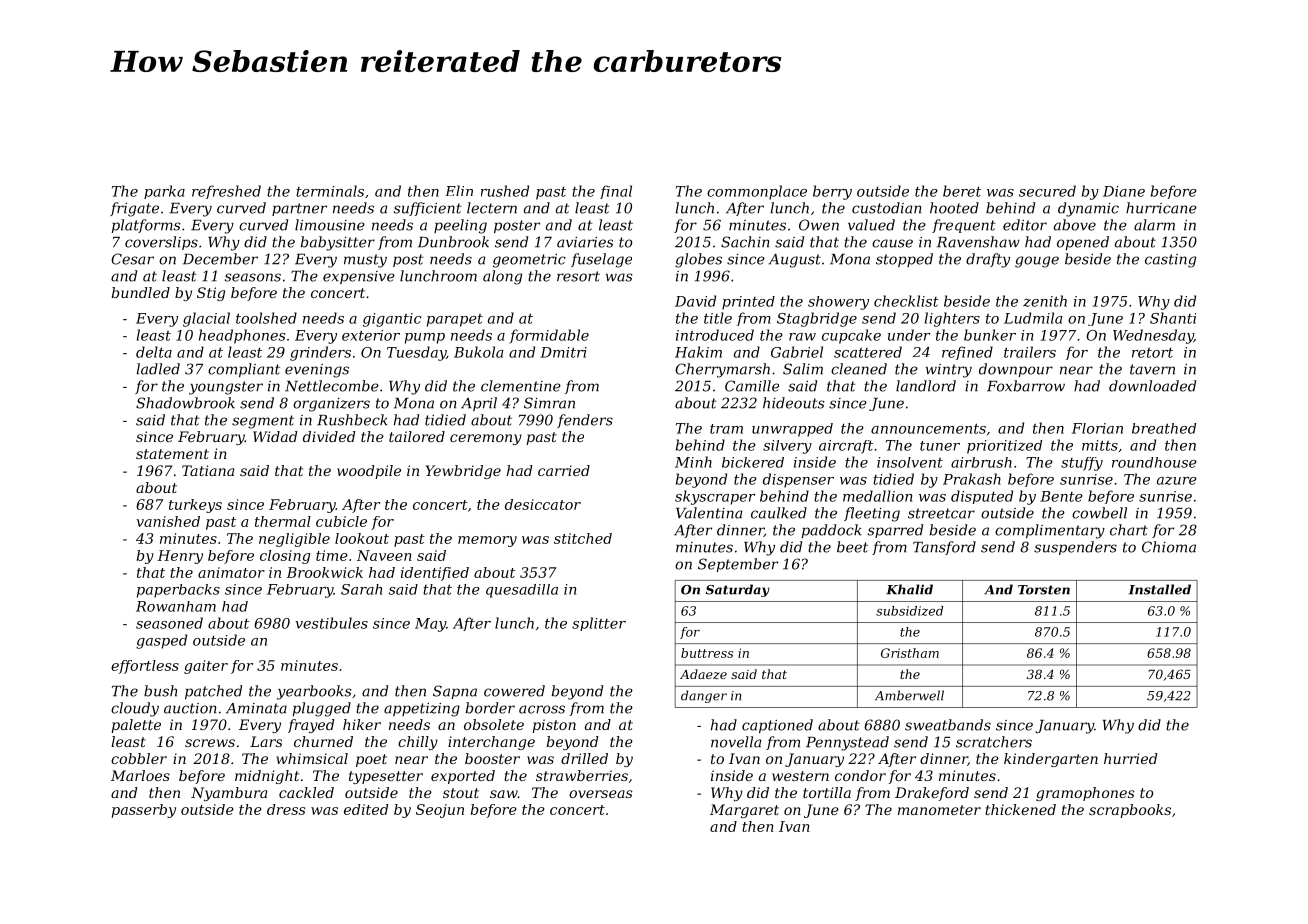 This screenshot has height=924, width=1308. What do you see at coordinates (744, 811) in the screenshot?
I see `Margaret` at bounding box center [744, 811].
